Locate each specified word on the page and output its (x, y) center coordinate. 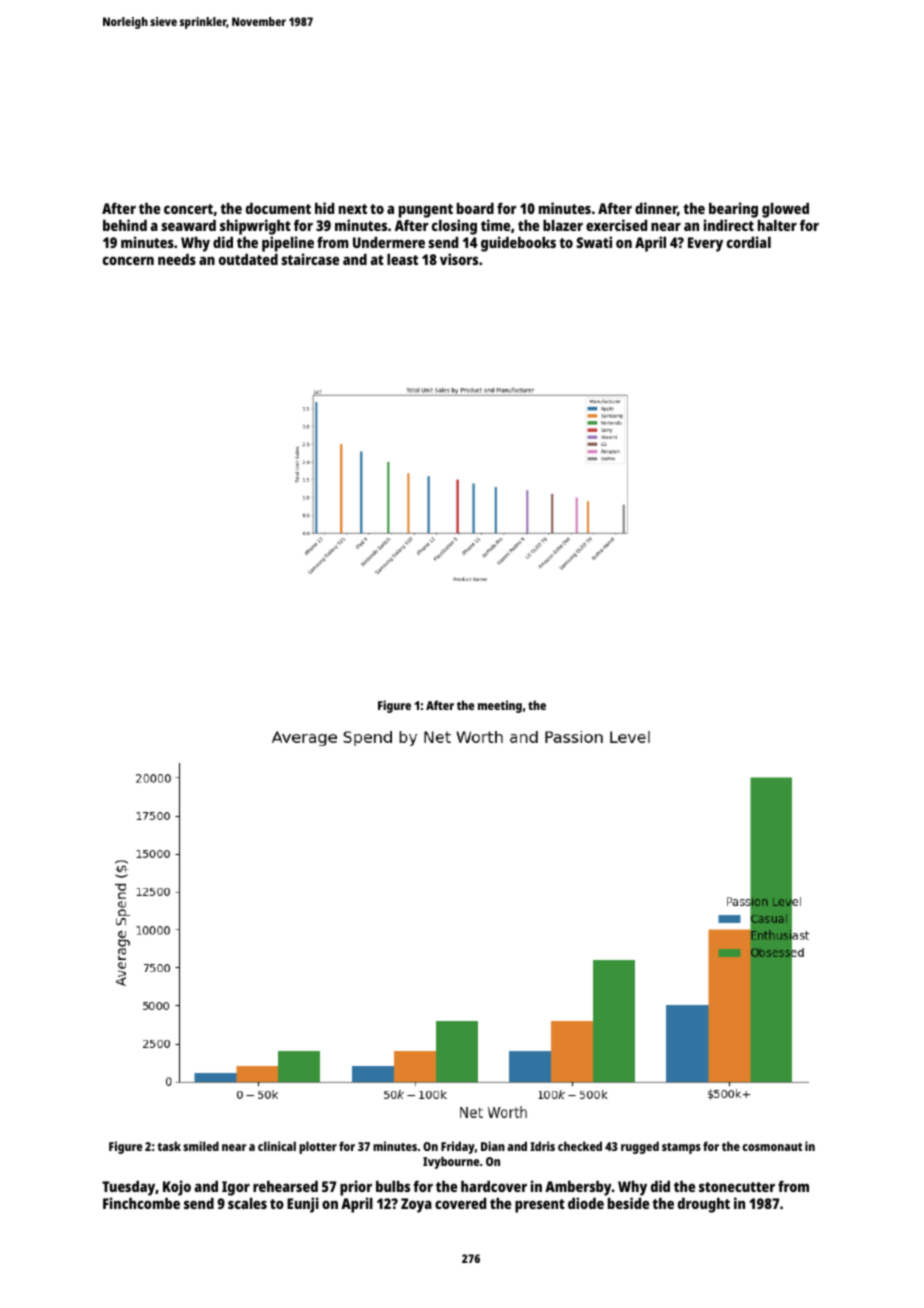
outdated (248, 259)
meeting (500, 706)
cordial (749, 242)
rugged (640, 1147)
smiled (201, 1146)
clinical (277, 1146)
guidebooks (518, 244)
